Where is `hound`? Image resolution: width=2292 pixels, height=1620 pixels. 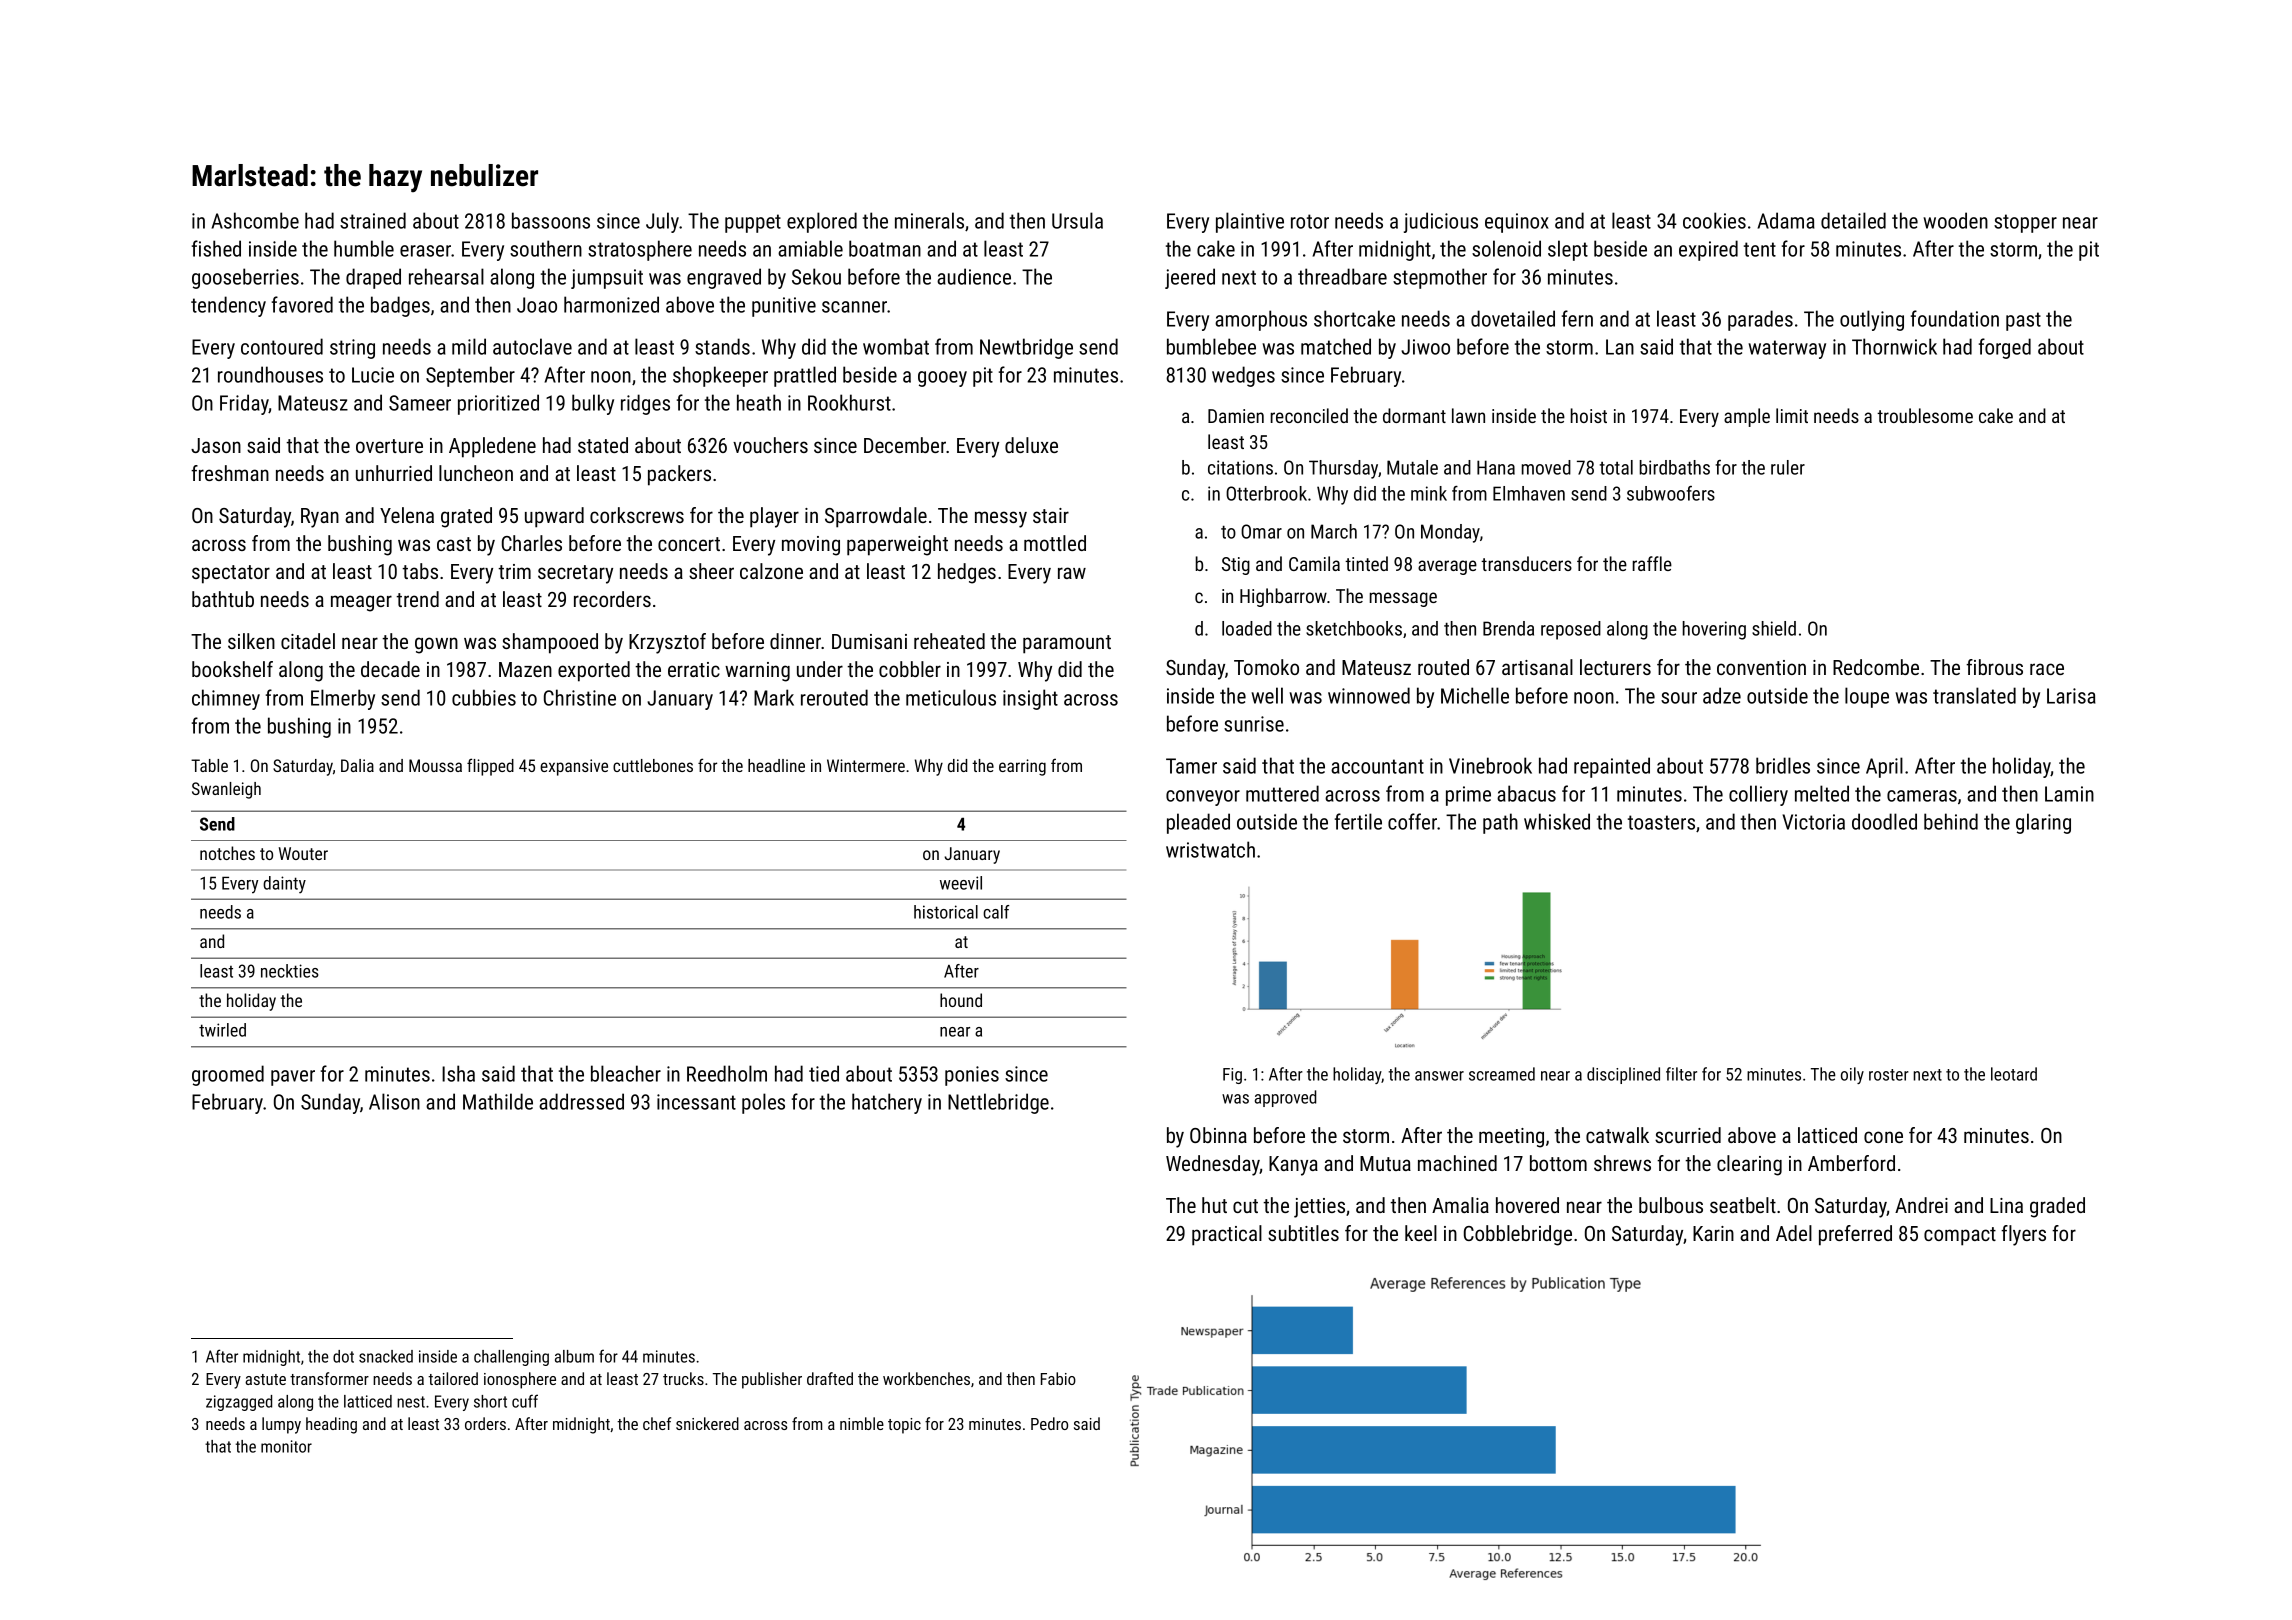
hound is located at coordinates (961, 1000).
